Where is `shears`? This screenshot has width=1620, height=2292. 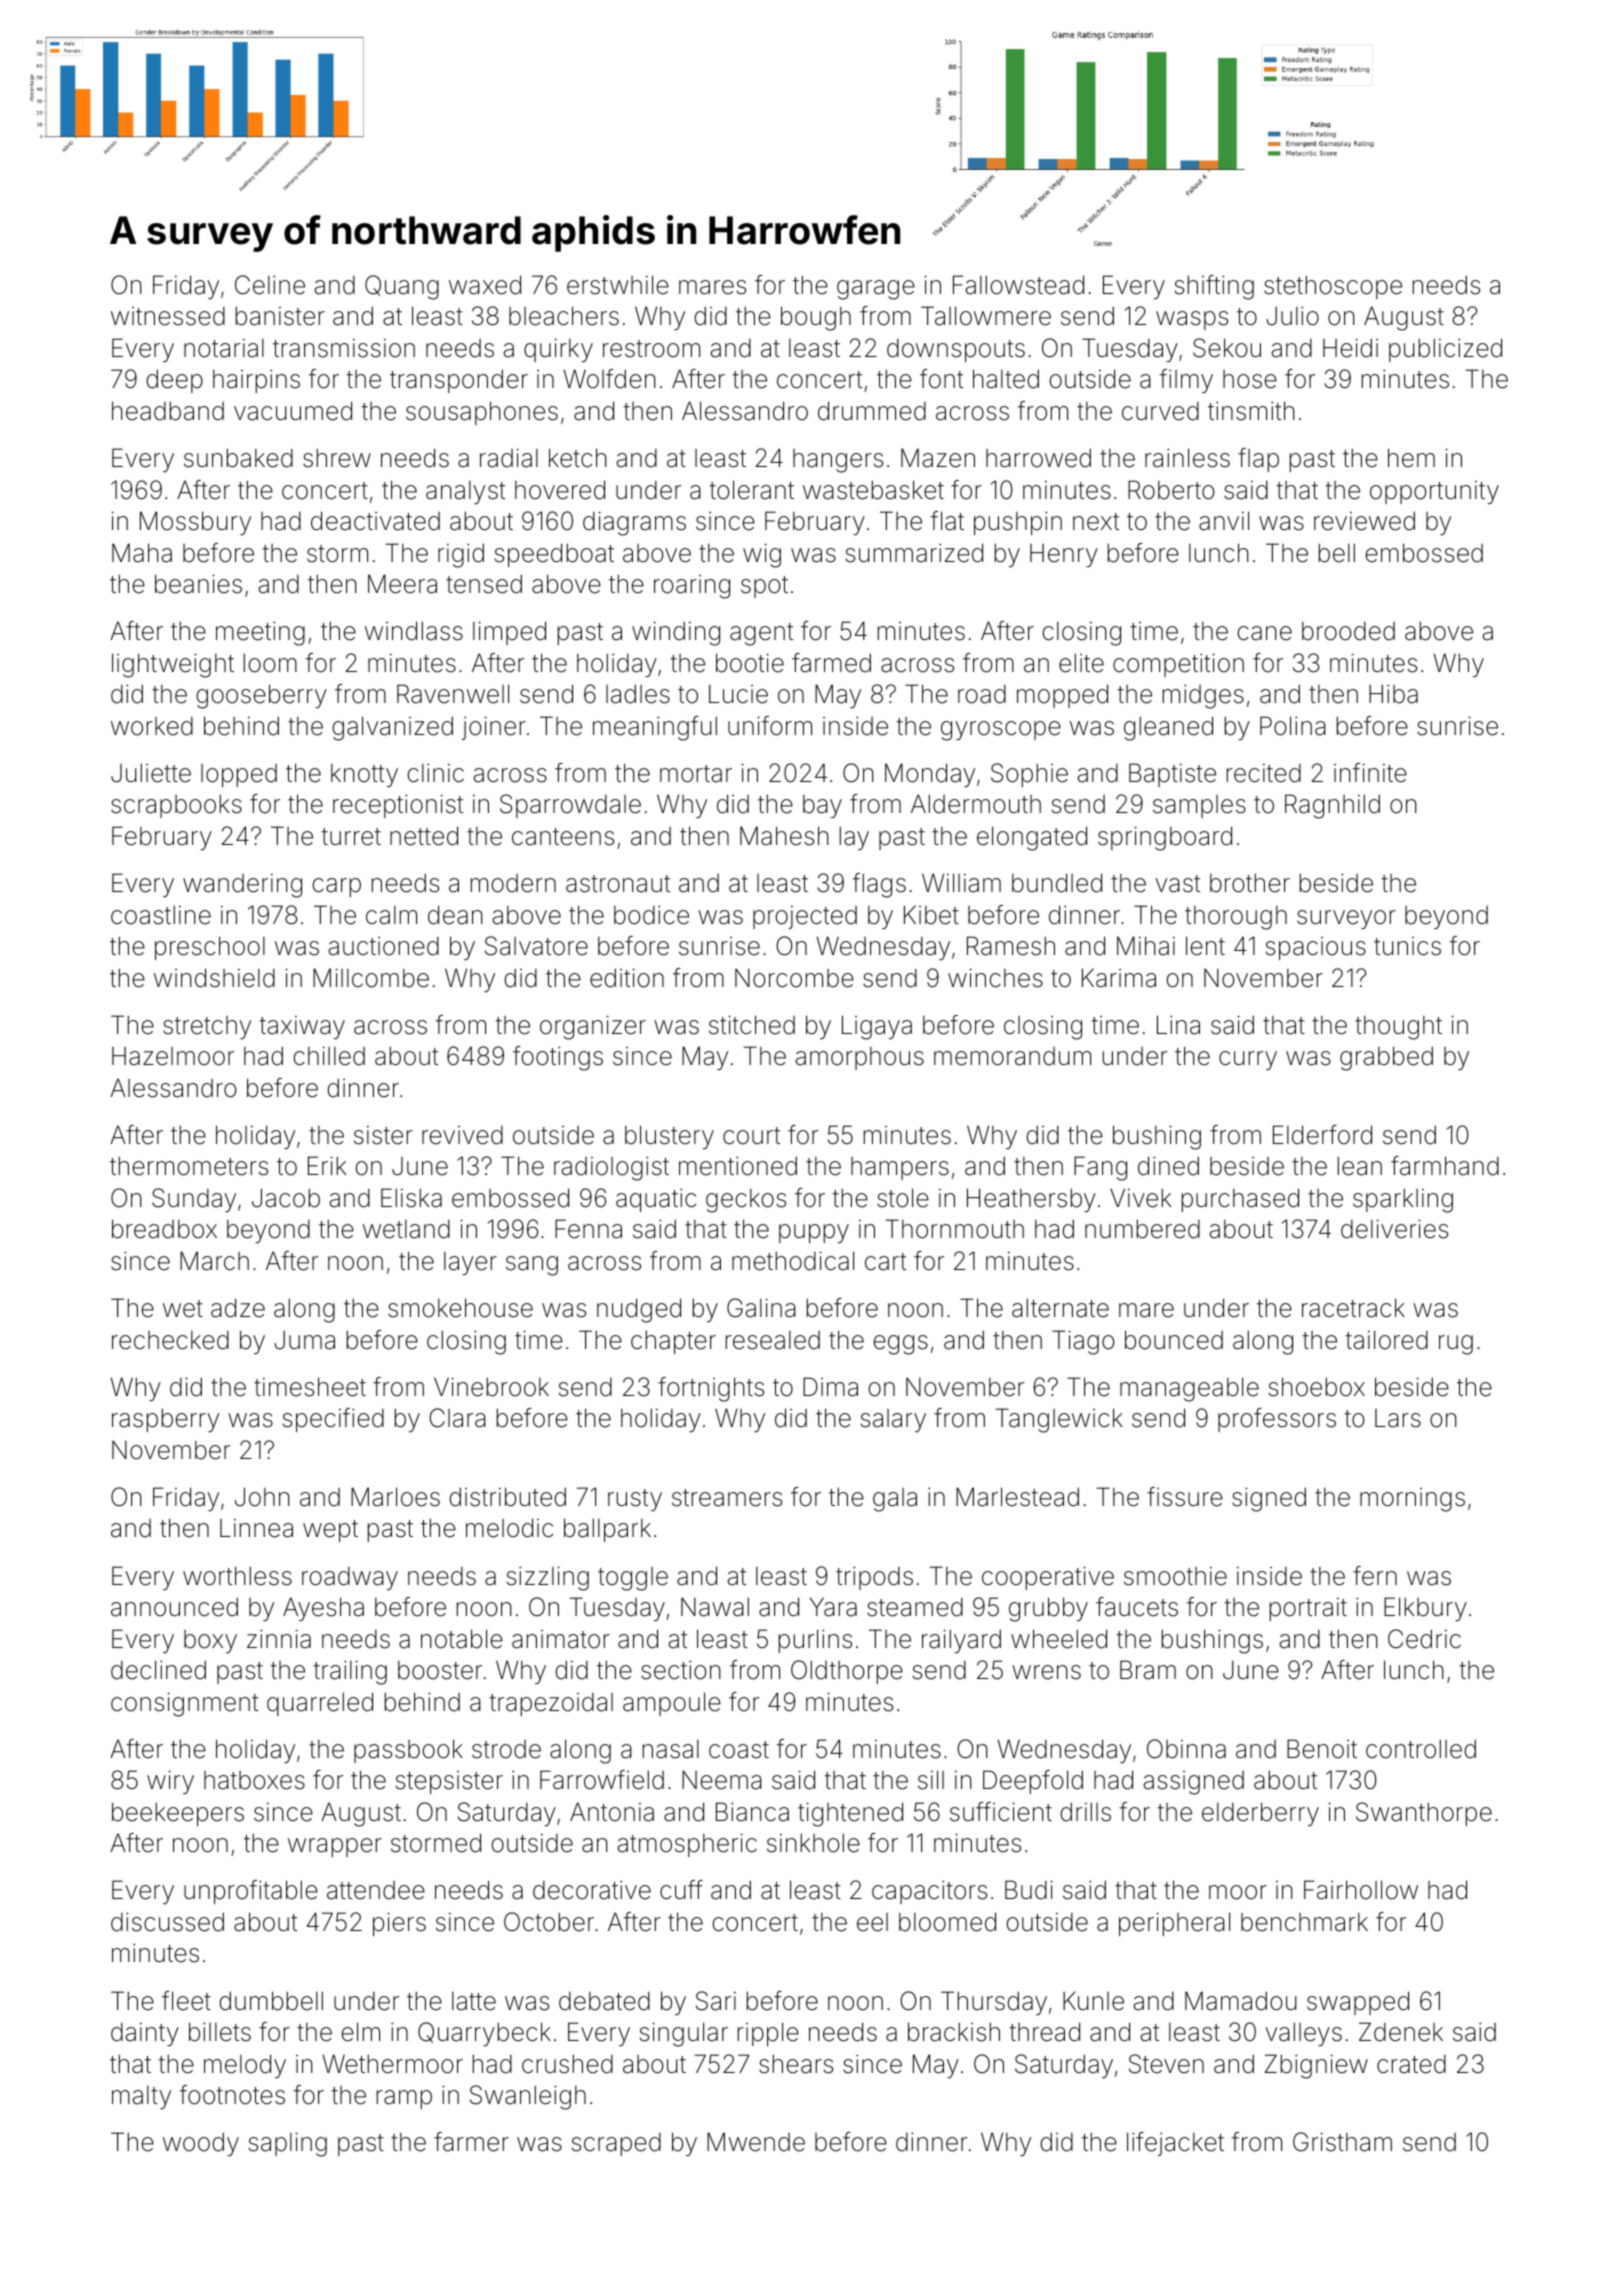
shears is located at coordinates (796, 2064).
